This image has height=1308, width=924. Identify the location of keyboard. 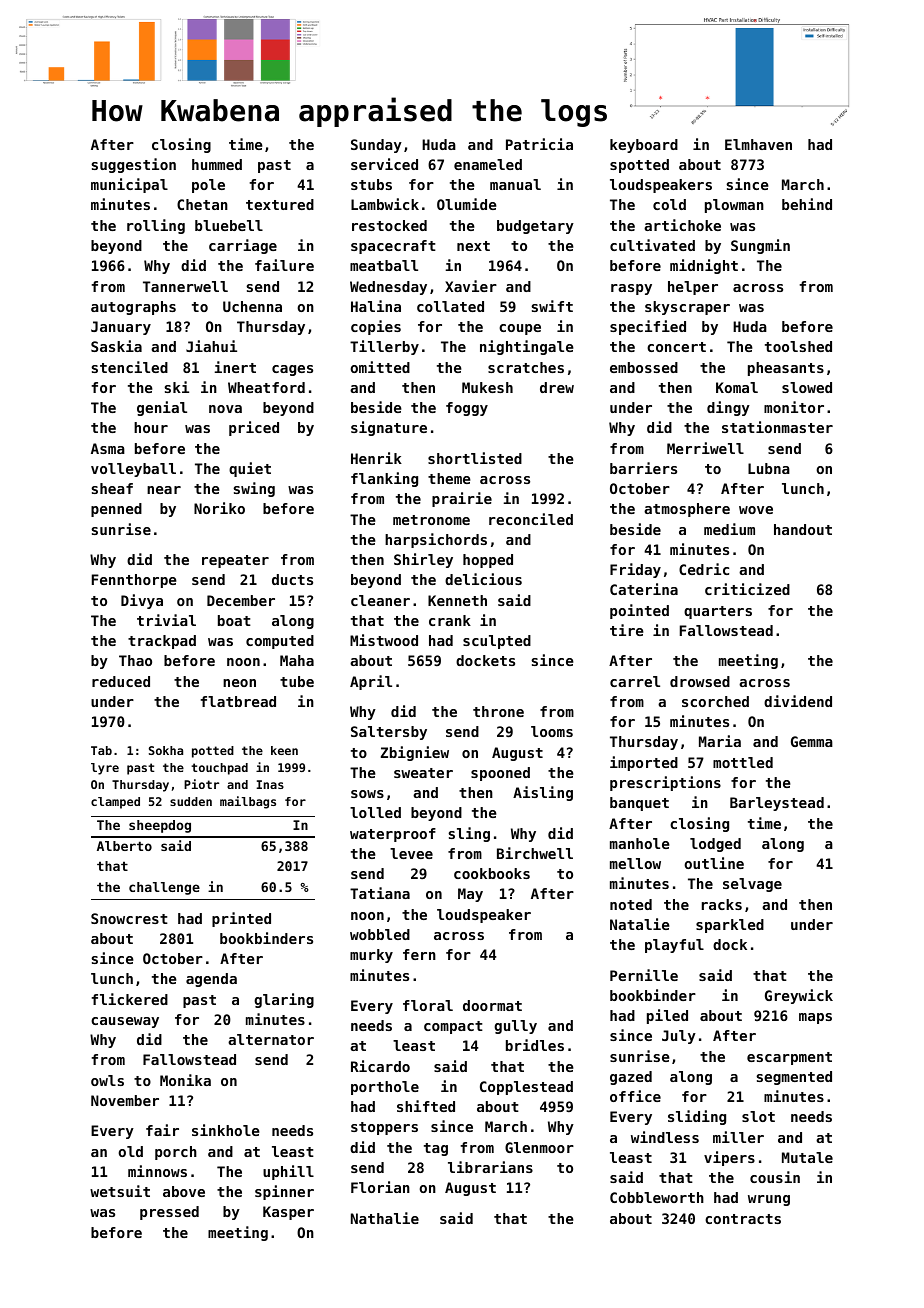
(644, 146).
